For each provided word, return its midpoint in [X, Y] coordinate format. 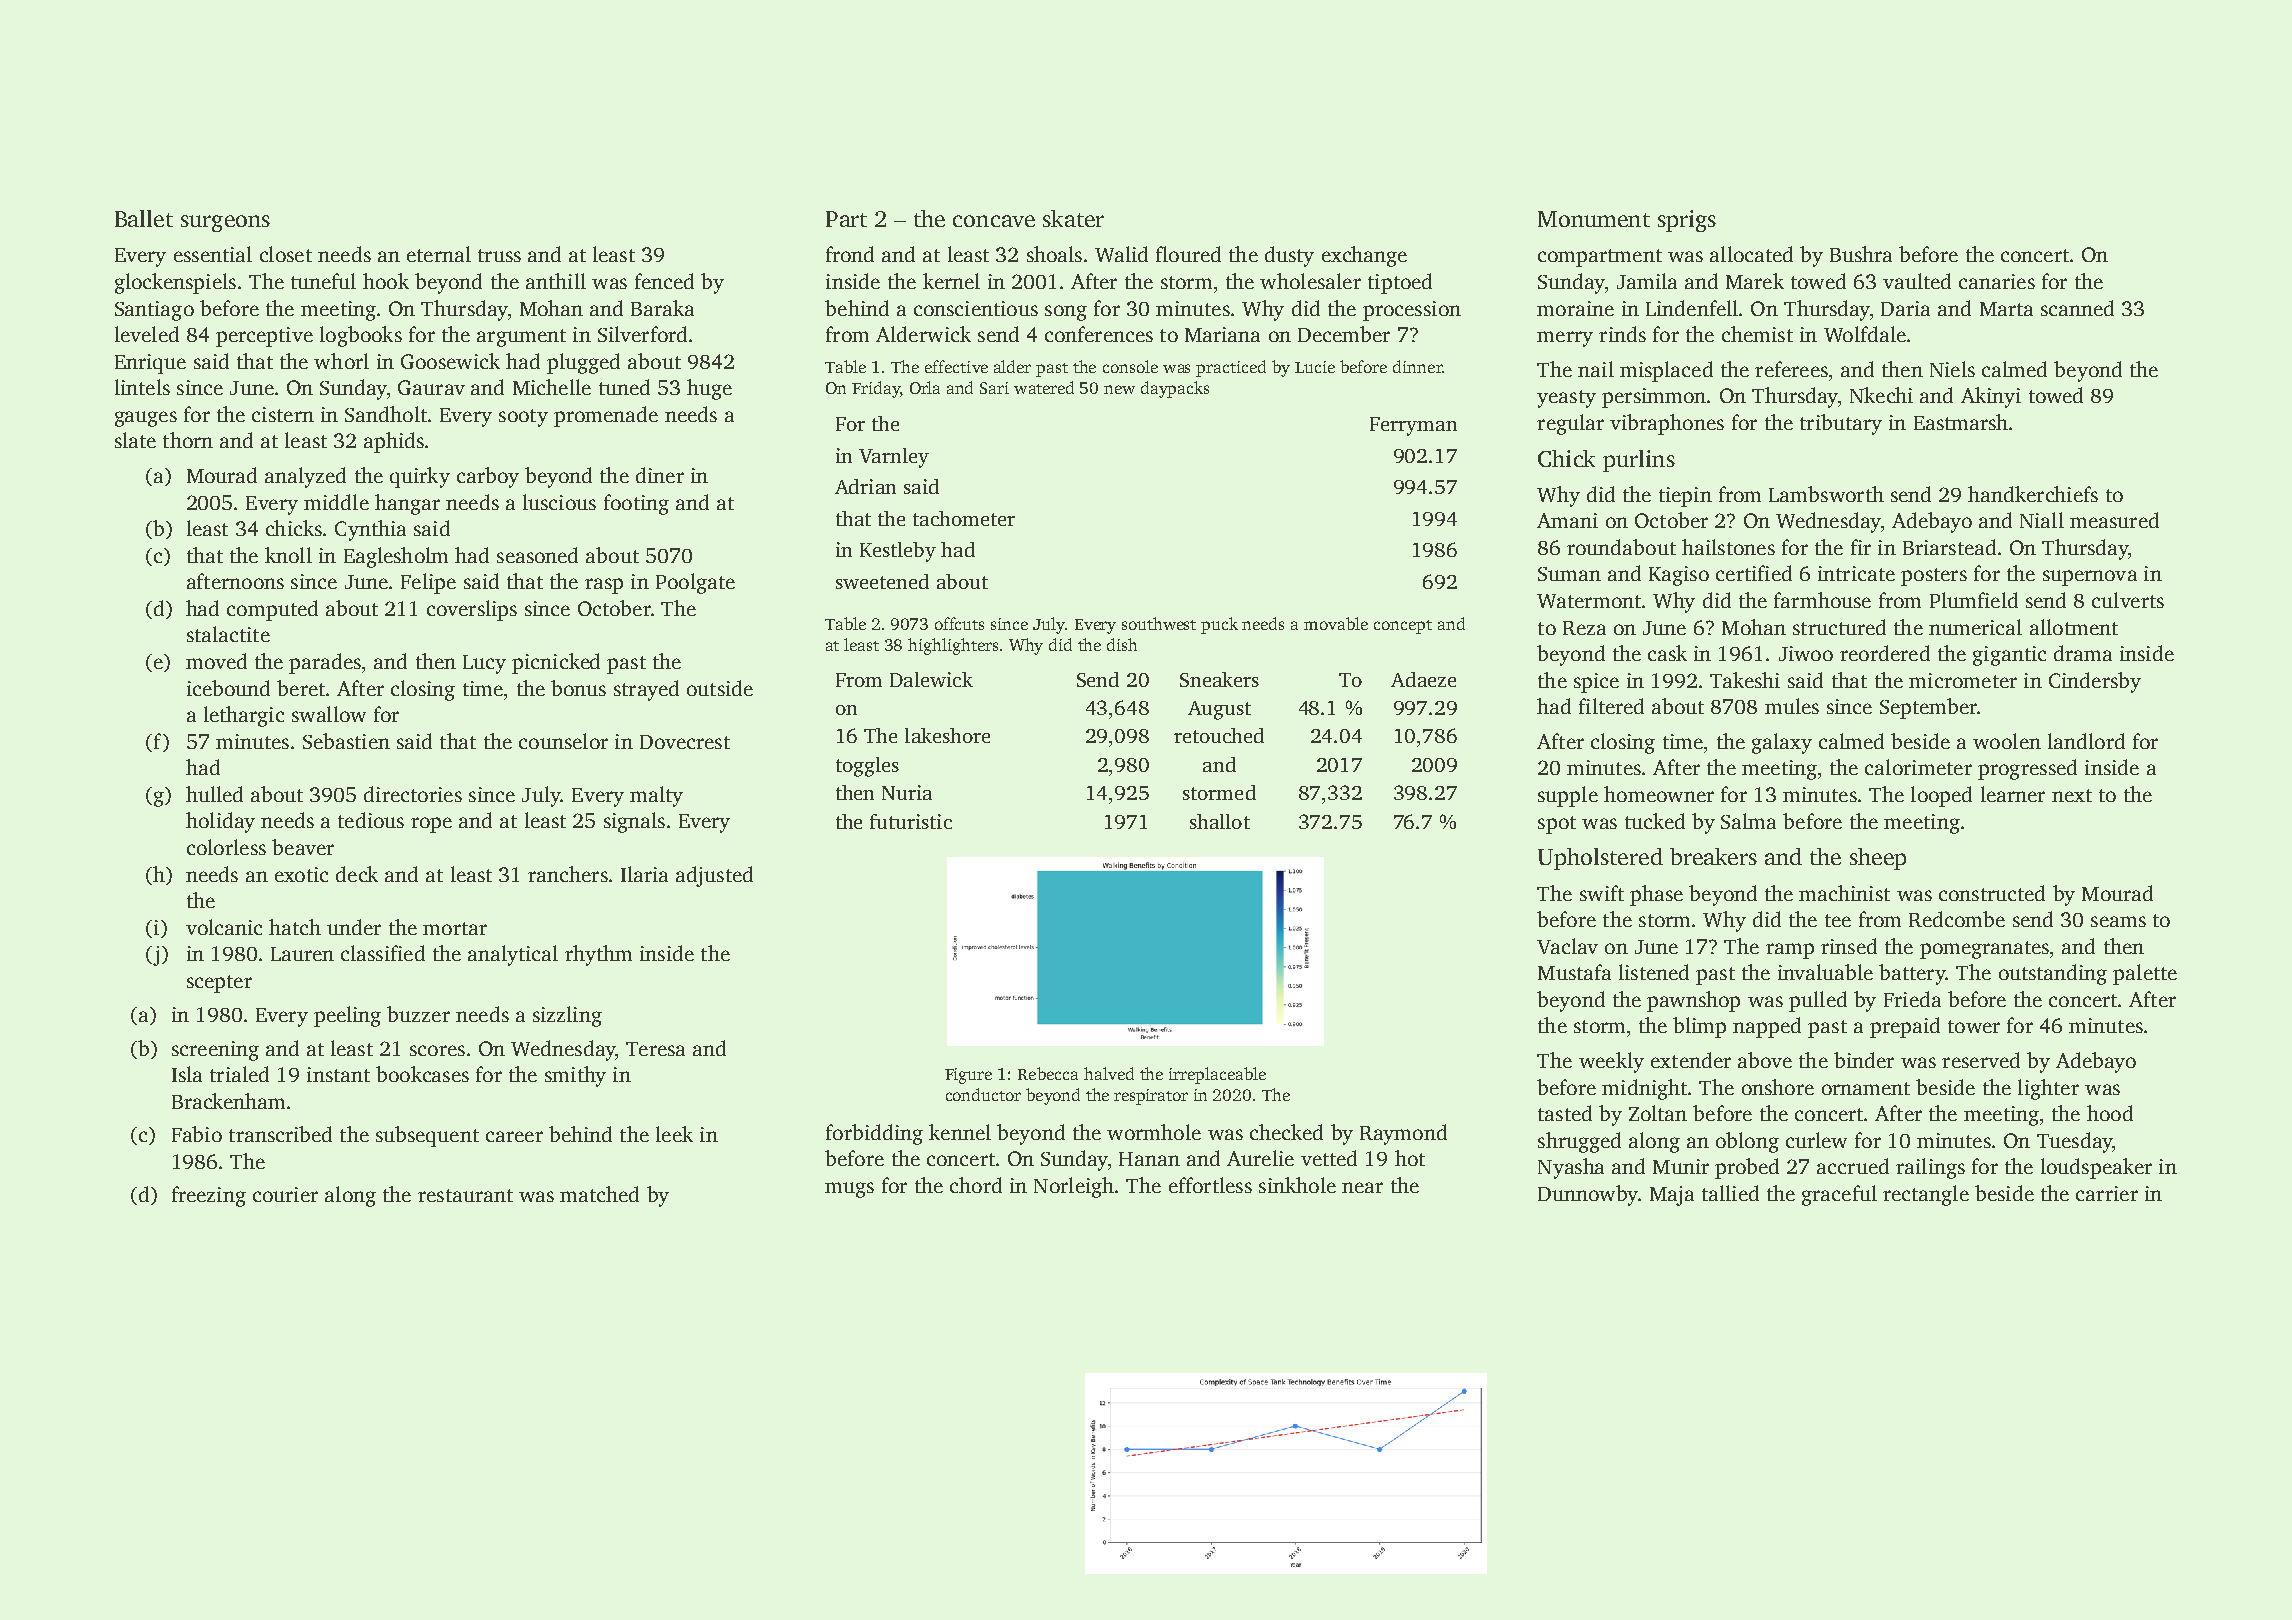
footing [636, 504]
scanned [2077, 308]
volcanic [224, 927]
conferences [1099, 334]
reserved [1981, 1060]
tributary [1841, 424]
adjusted [714, 876]
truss [499, 255]
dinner [1417, 366]
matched [599, 1194]
